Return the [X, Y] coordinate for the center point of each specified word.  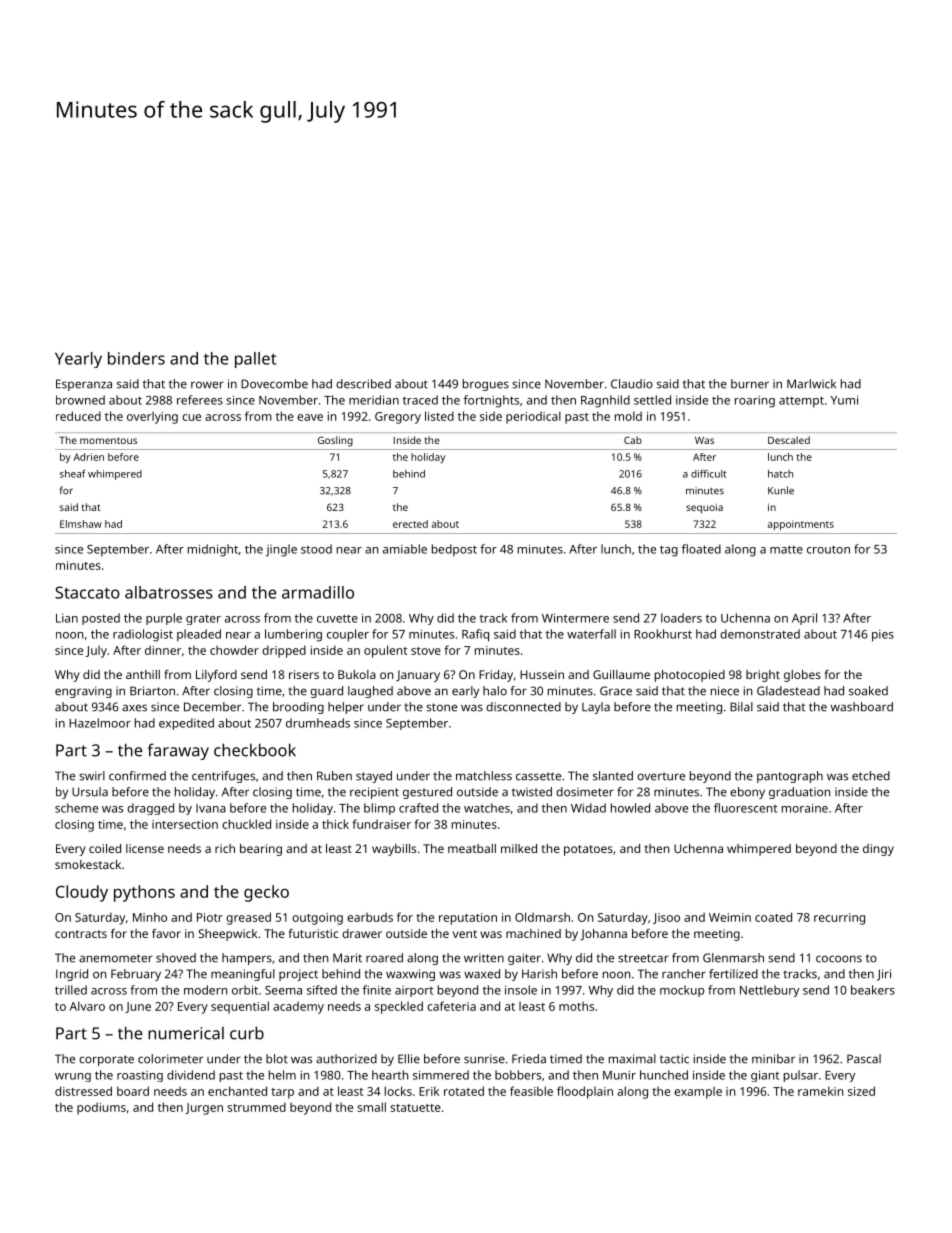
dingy [878, 850]
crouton [828, 549]
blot [277, 1059]
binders [136, 358]
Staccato [87, 592]
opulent [386, 651]
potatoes [588, 850]
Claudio [632, 384]
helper [346, 708]
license [145, 848]
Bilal [741, 707]
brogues [486, 385]
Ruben [334, 776]
